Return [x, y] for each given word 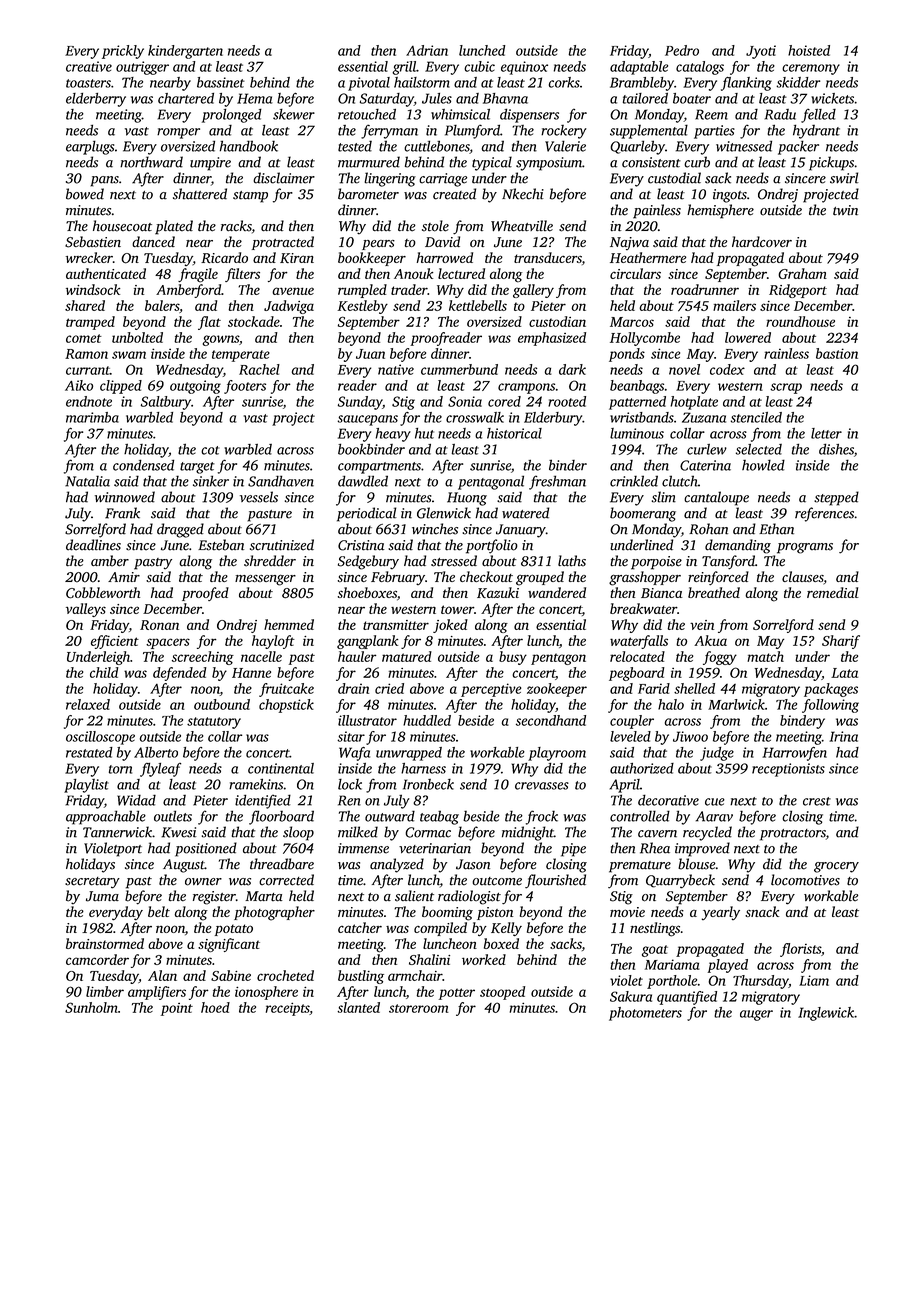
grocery [836, 867]
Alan [162, 975]
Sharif [841, 642]
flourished [555, 881]
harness [423, 768]
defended [180, 674]
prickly [123, 52]
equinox [524, 68]
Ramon [86, 354]
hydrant [816, 131]
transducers [548, 257]
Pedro [682, 50]
